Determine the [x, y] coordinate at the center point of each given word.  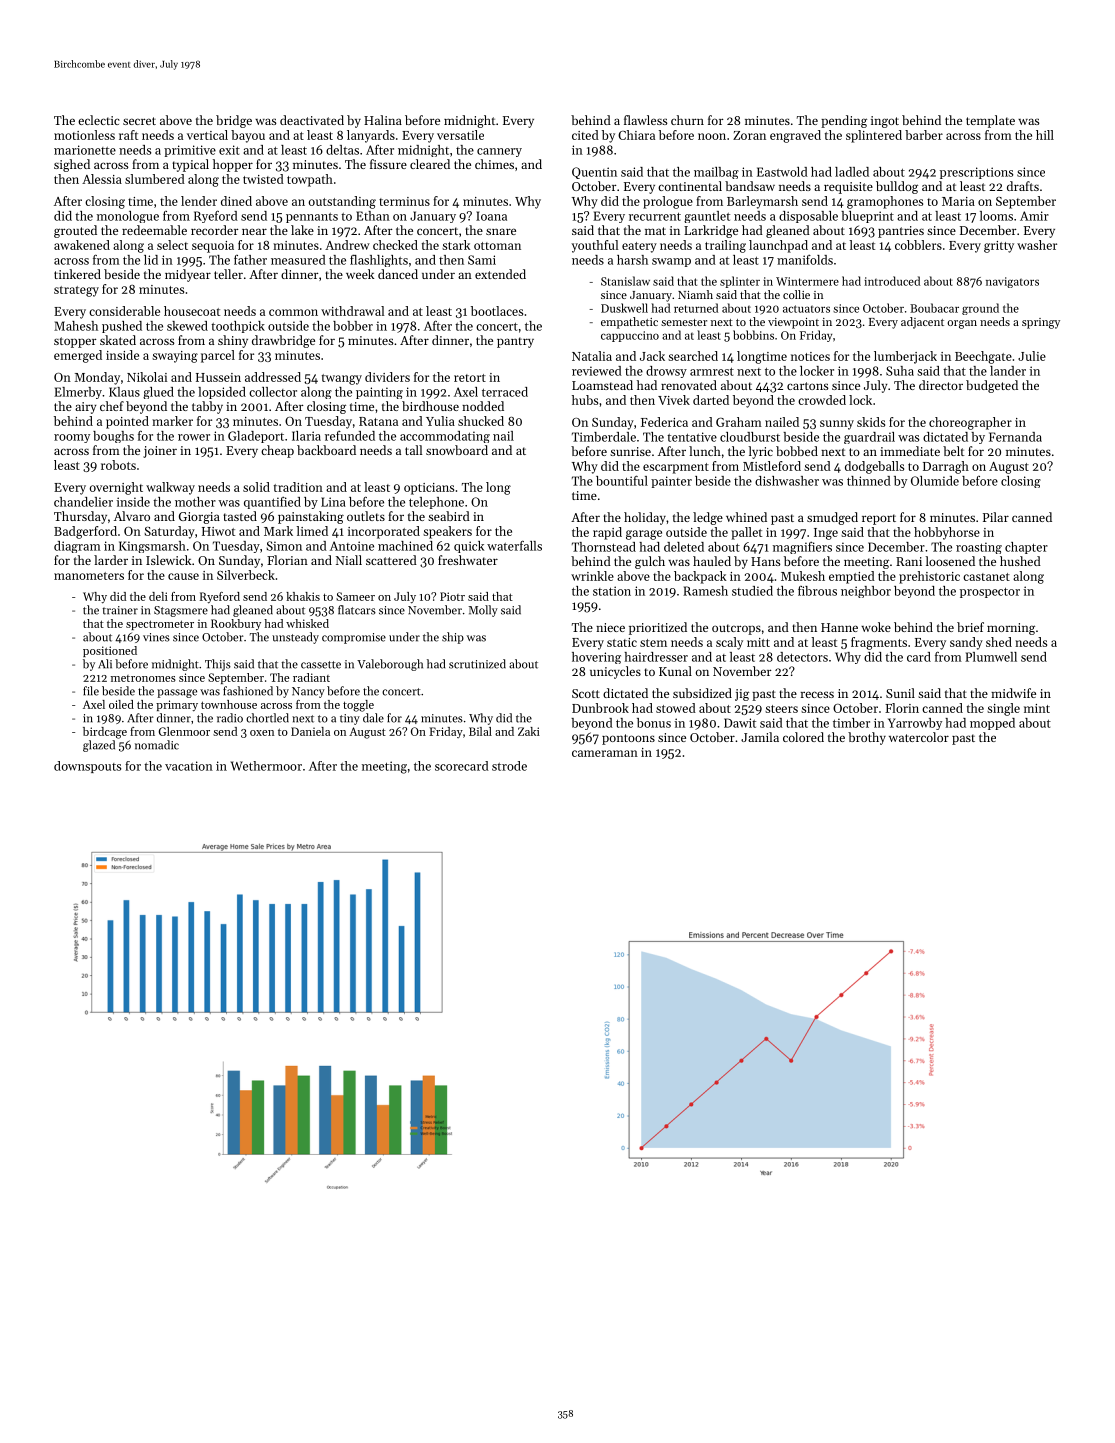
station [612, 591]
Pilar [996, 517]
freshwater [468, 560]
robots [118, 465]
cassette [321, 665]
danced [398, 274]
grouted [75, 231]
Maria [958, 201]
